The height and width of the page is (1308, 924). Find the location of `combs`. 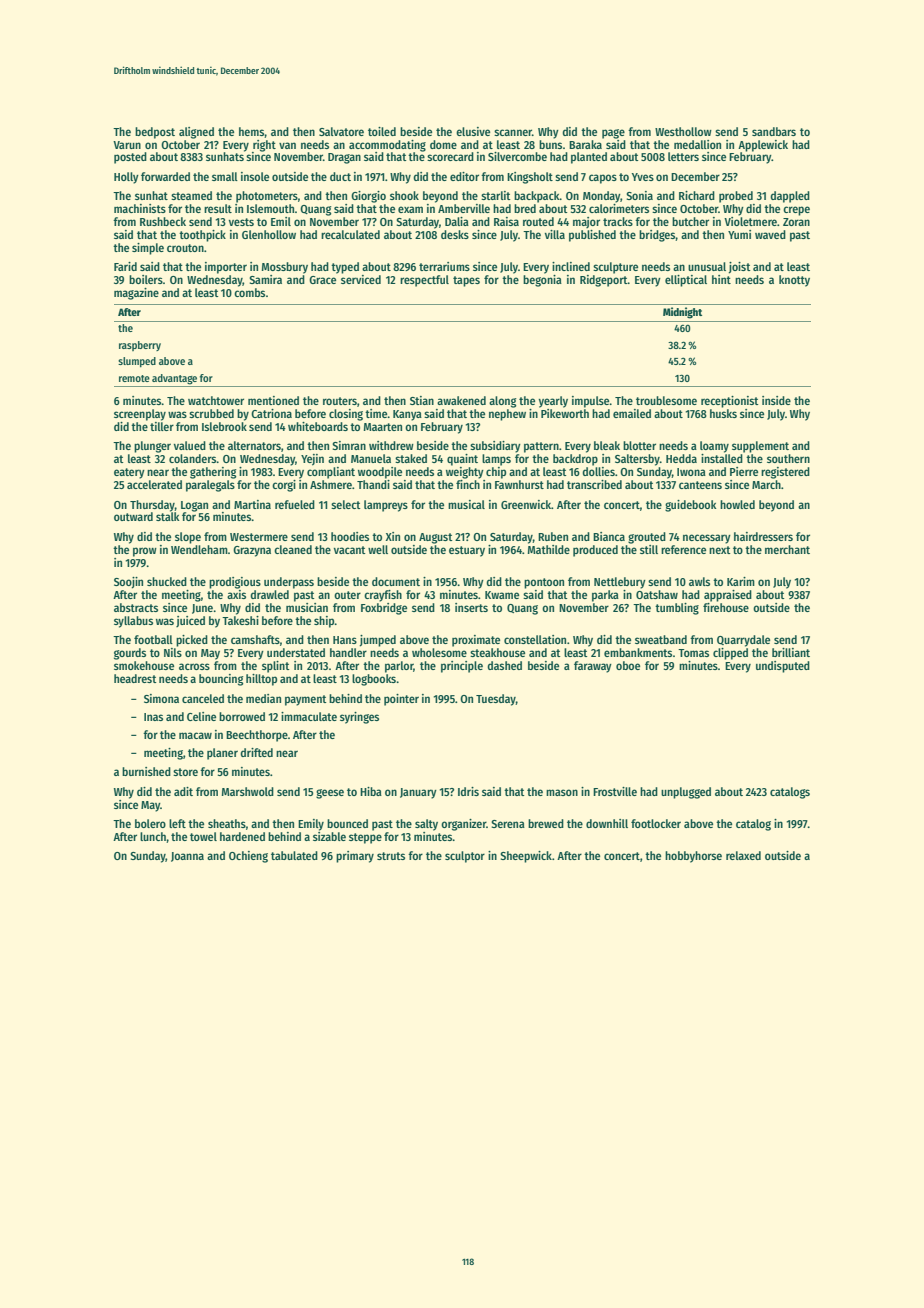

combs is located at coordinates (249, 292).
